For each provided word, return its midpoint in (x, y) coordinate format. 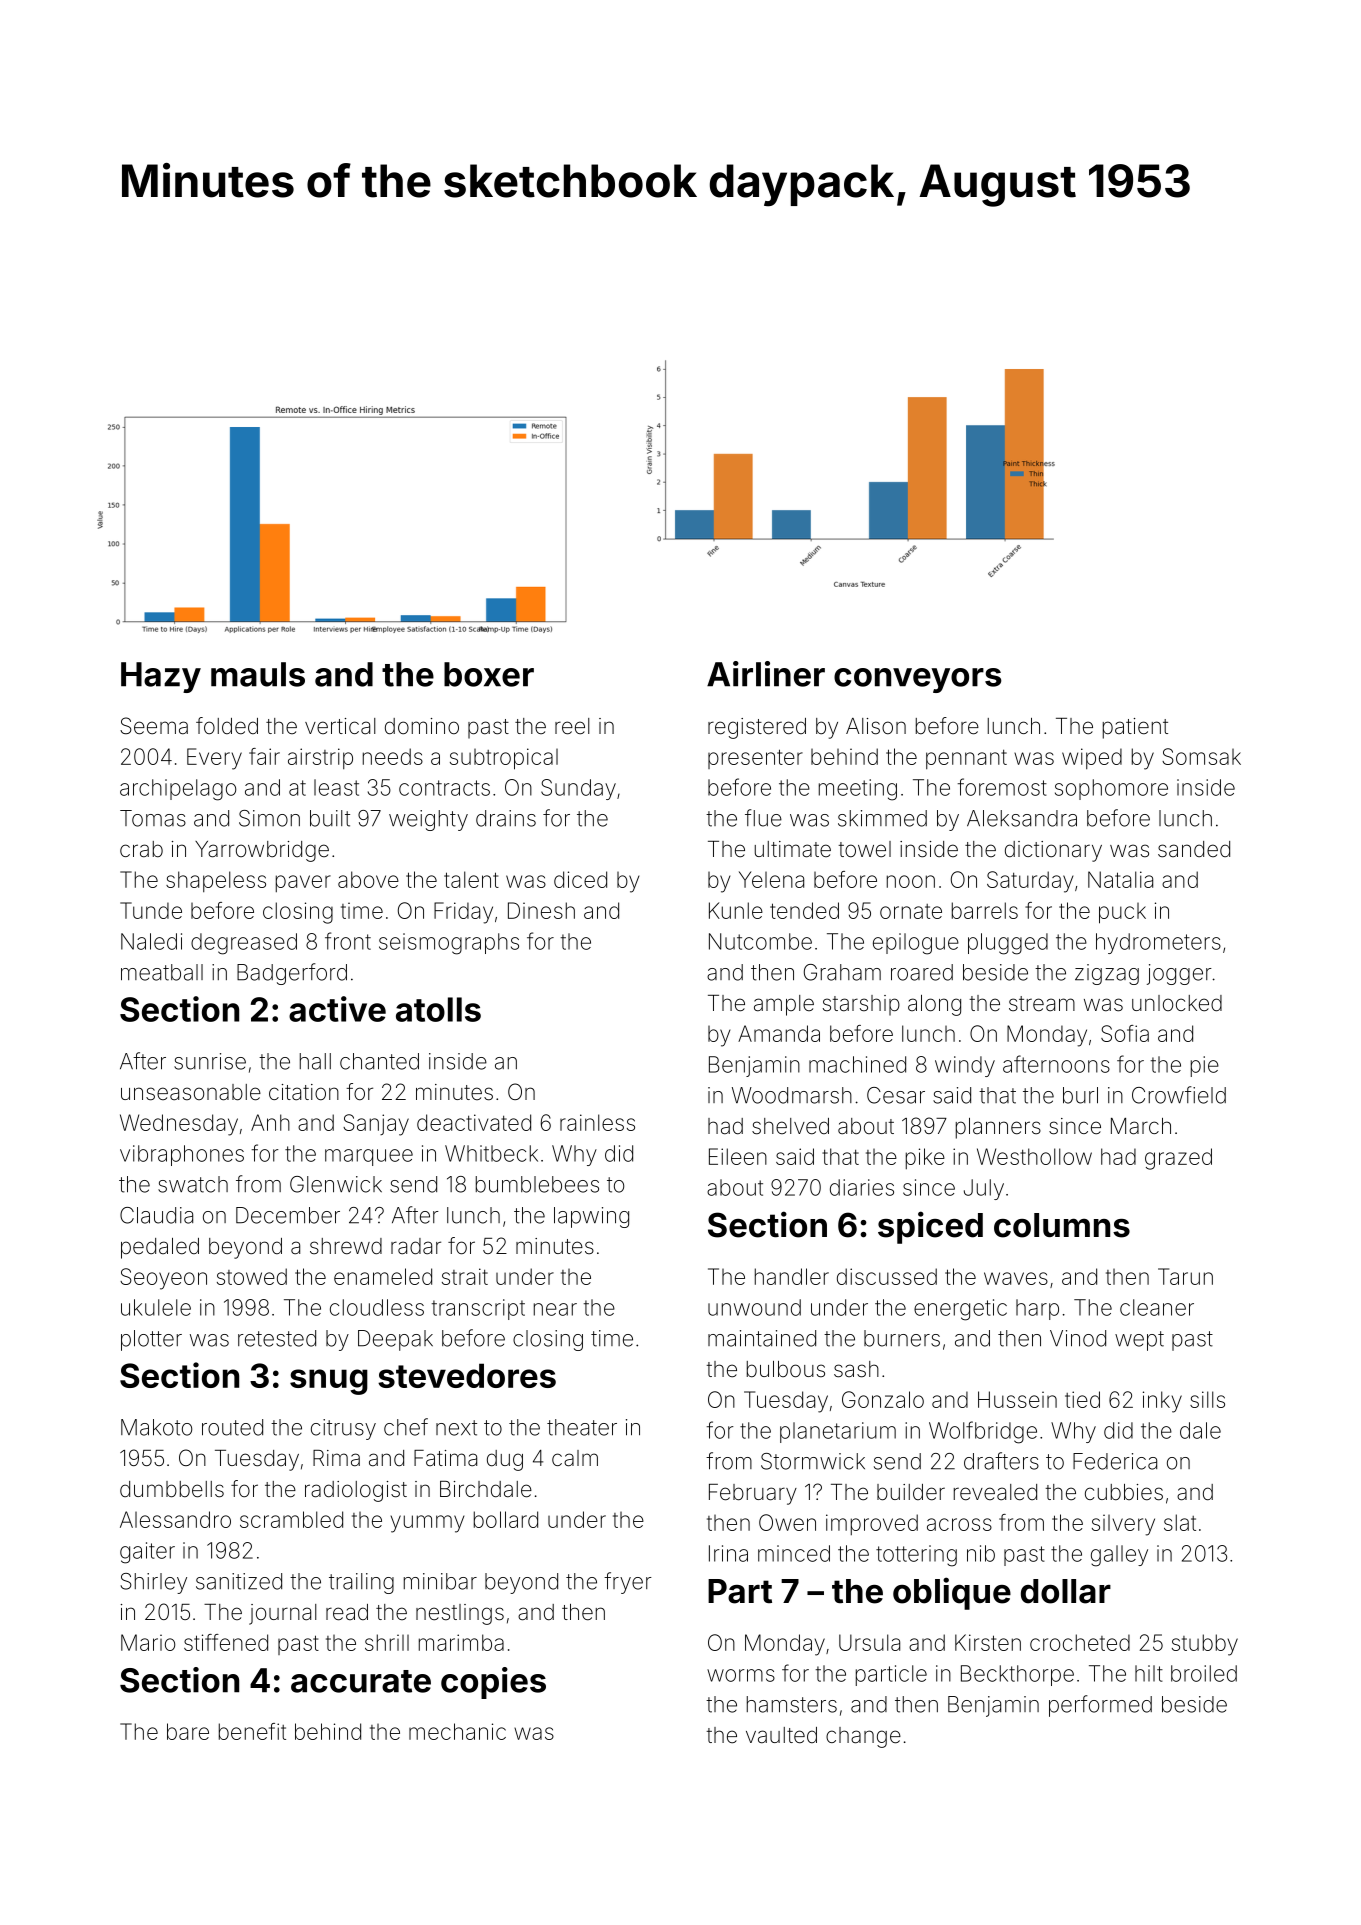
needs (393, 756)
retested (277, 1338)
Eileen (738, 1156)
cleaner (1157, 1307)
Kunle (736, 910)
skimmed (882, 818)
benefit (252, 1731)
